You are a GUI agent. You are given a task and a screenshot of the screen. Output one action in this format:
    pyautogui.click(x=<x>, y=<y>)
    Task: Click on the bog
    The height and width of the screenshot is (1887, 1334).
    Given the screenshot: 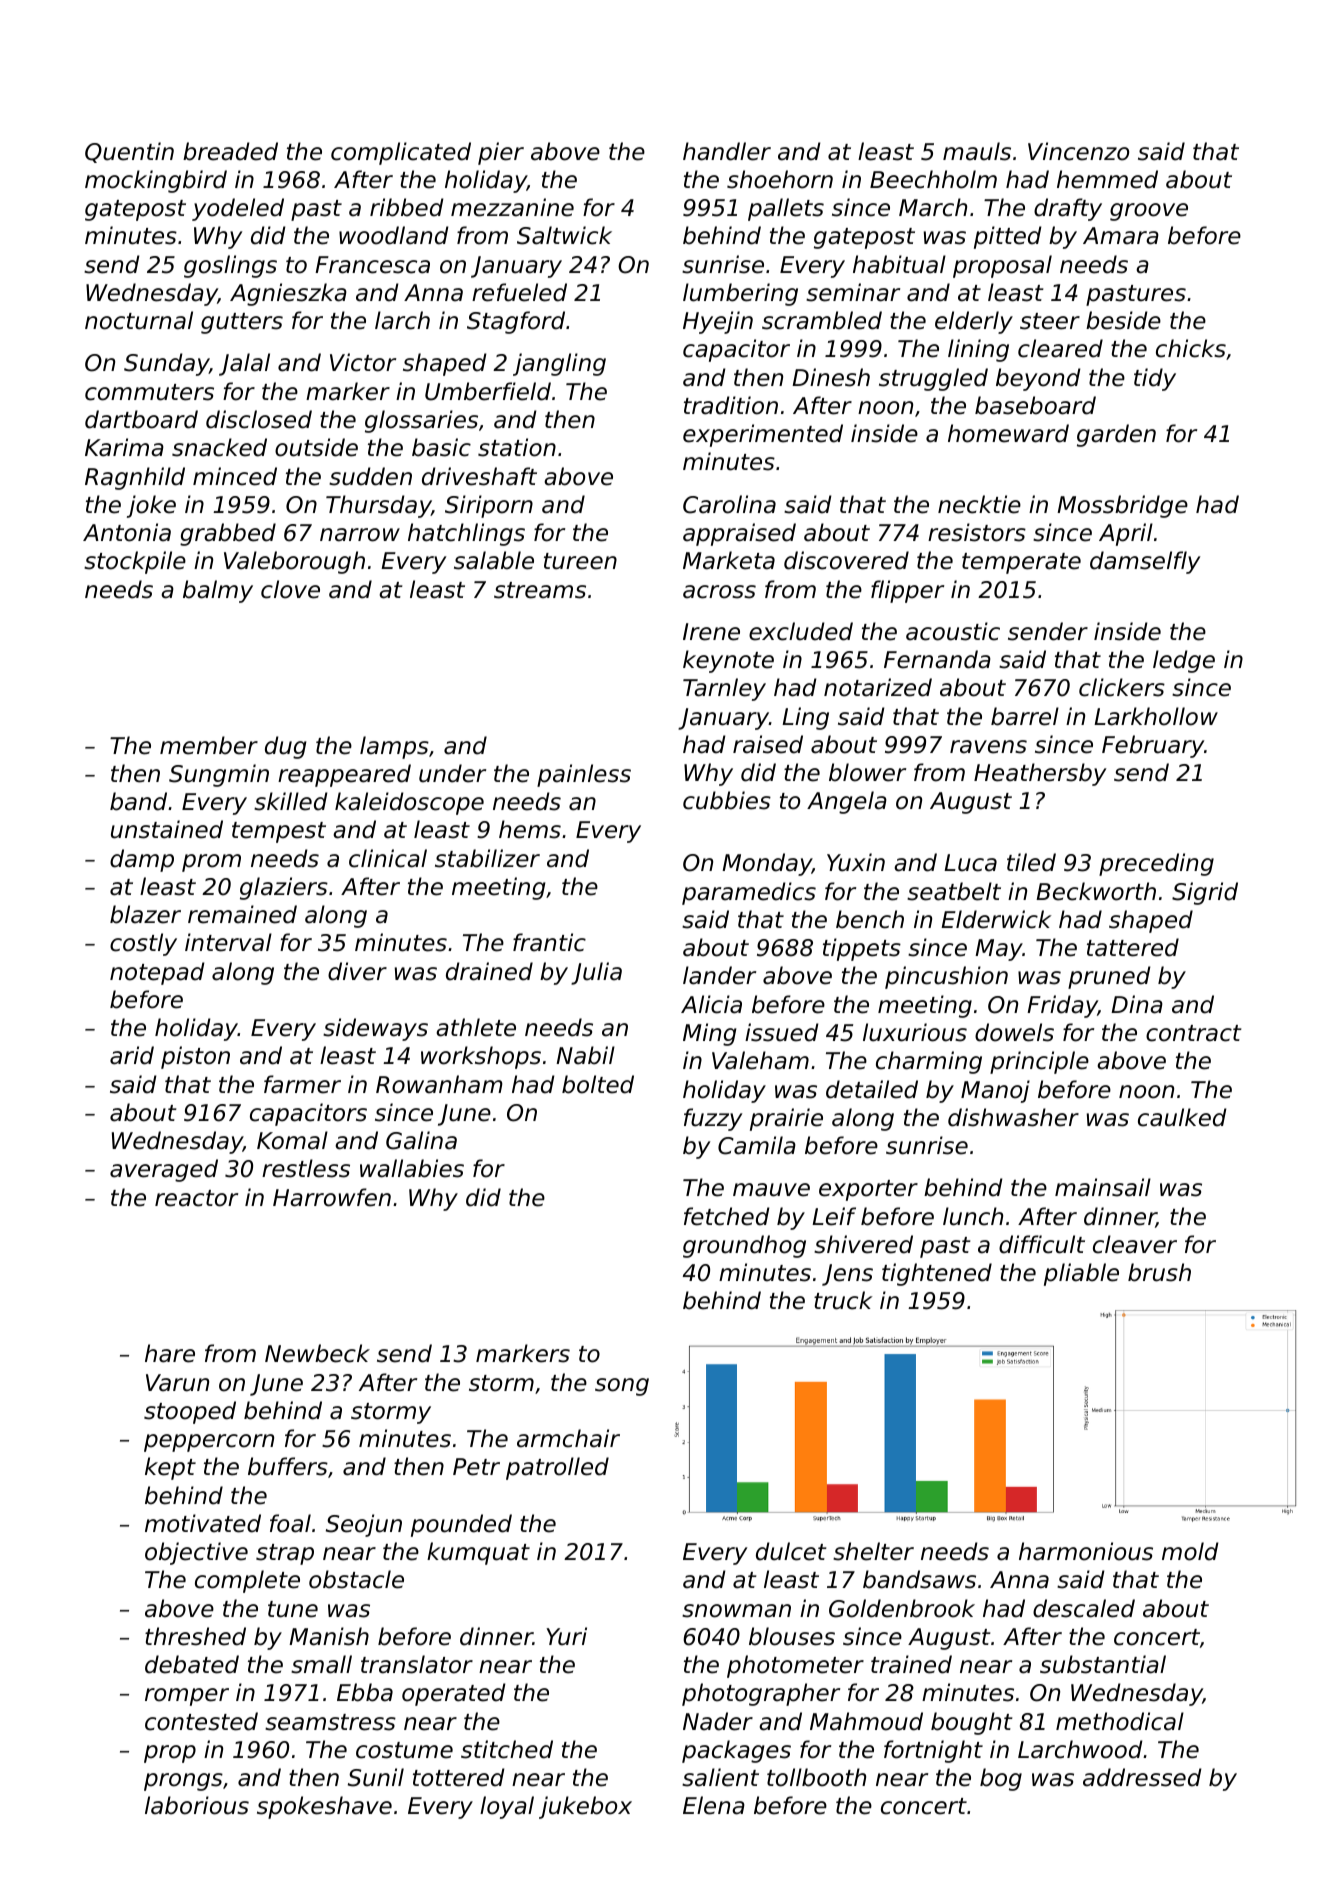 What is the action you would take?
    pyautogui.click(x=1001, y=1779)
